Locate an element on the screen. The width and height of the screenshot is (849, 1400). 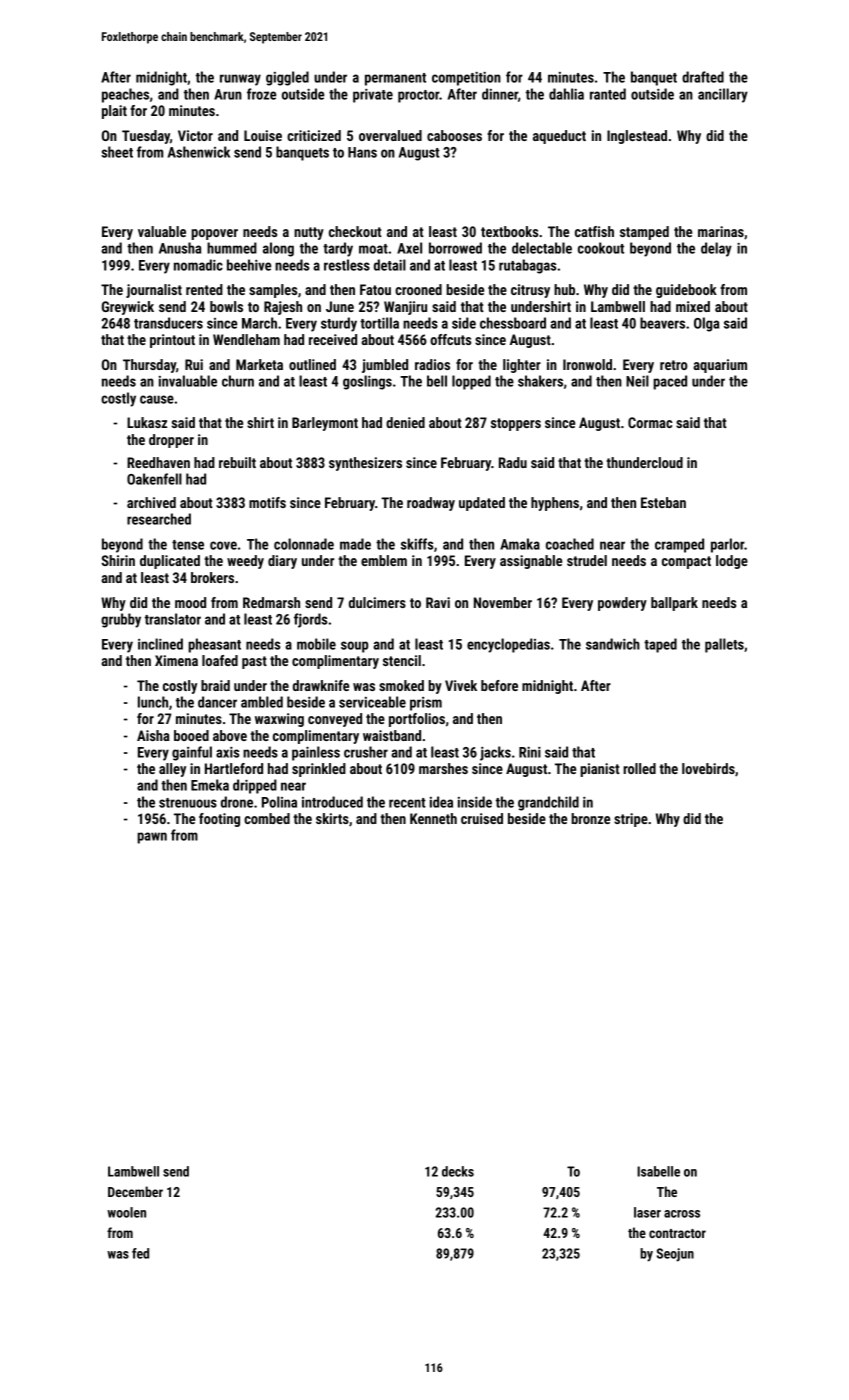
Lukasz is located at coordinates (147, 422).
